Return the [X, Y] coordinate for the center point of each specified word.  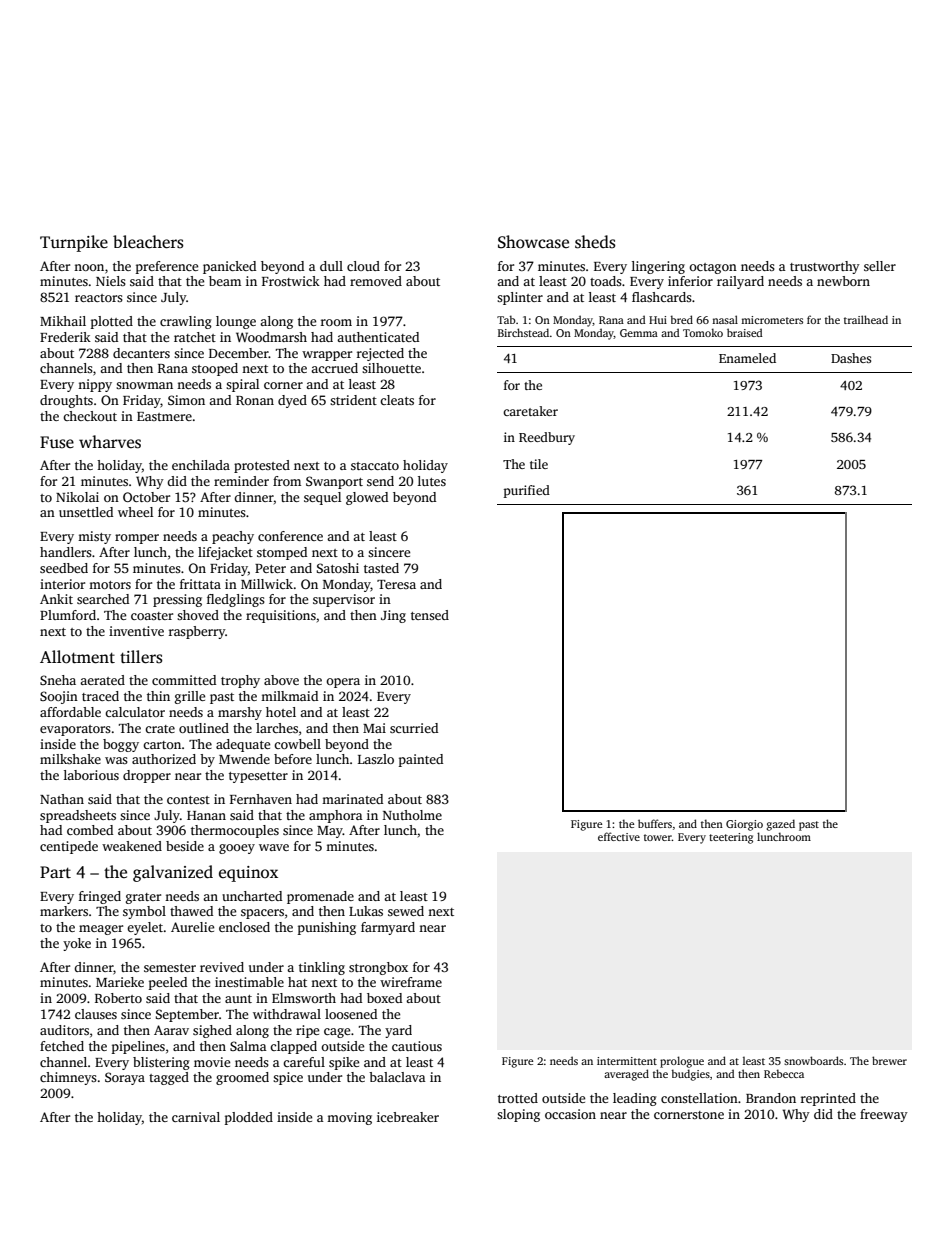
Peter [270, 568]
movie [212, 1062]
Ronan [255, 400]
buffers [655, 823]
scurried [414, 728]
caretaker [530, 411]
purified [527, 491]
